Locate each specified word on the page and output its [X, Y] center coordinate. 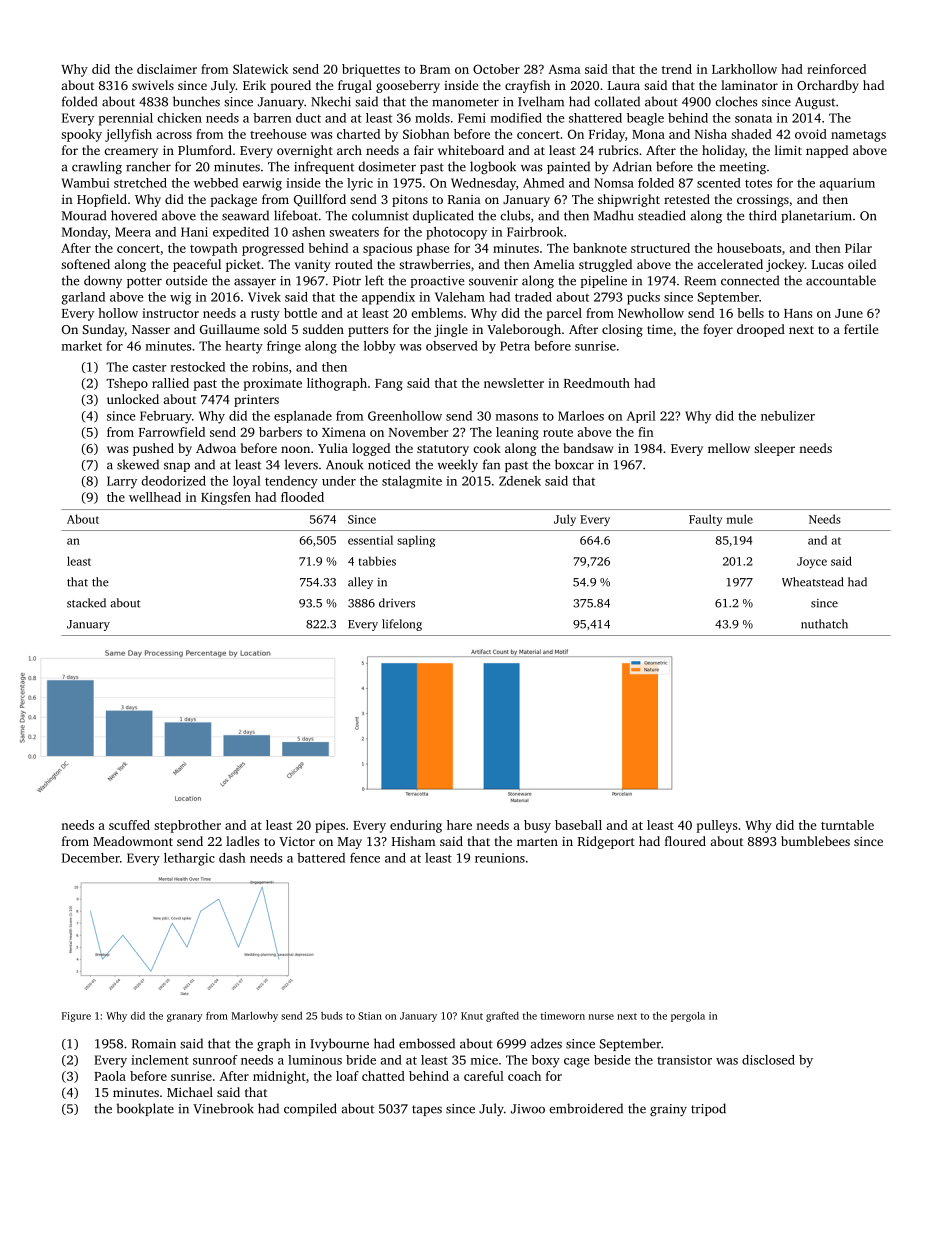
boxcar [574, 464]
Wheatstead [812, 582]
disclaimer [167, 69]
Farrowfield [172, 432]
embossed [427, 1043]
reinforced [836, 69]
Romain [154, 1044]
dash [232, 858]
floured [685, 841]
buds [331, 1016]
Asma [564, 69]
